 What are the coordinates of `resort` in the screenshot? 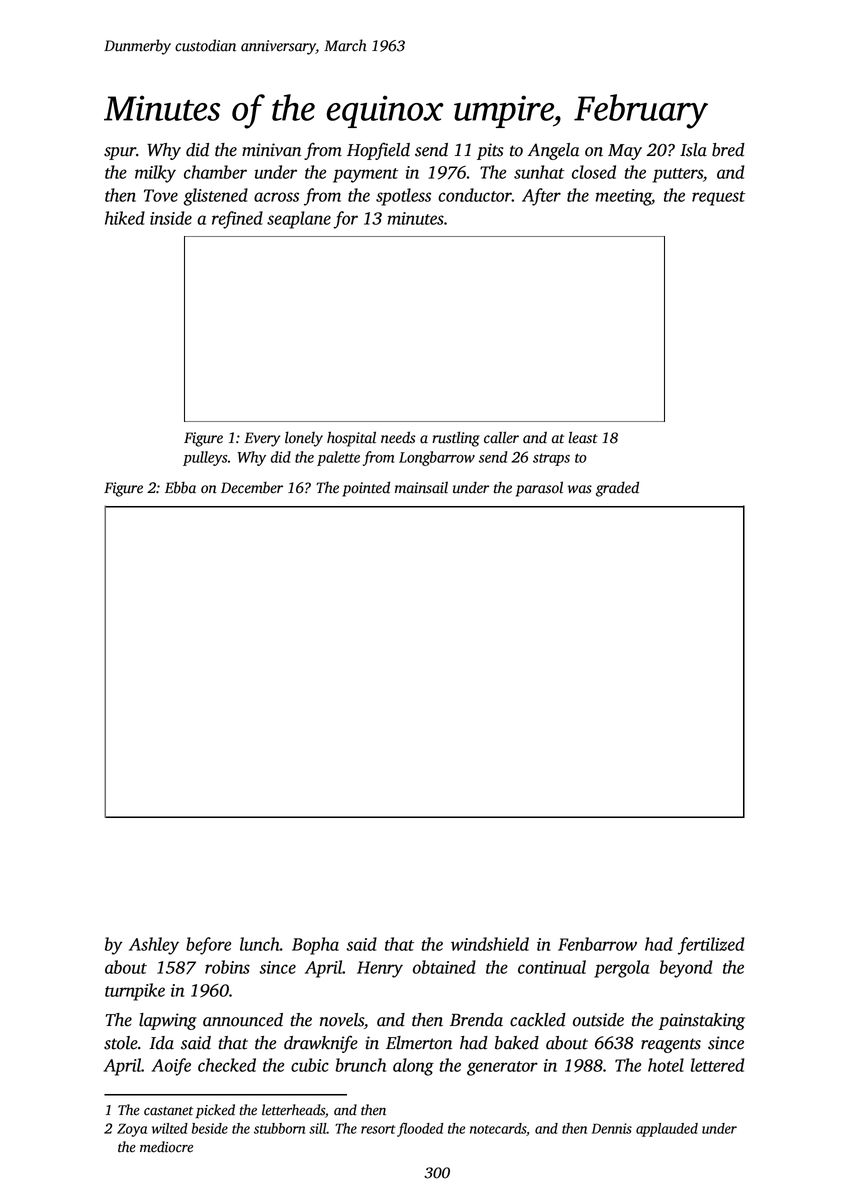 It's located at (378, 1129).
